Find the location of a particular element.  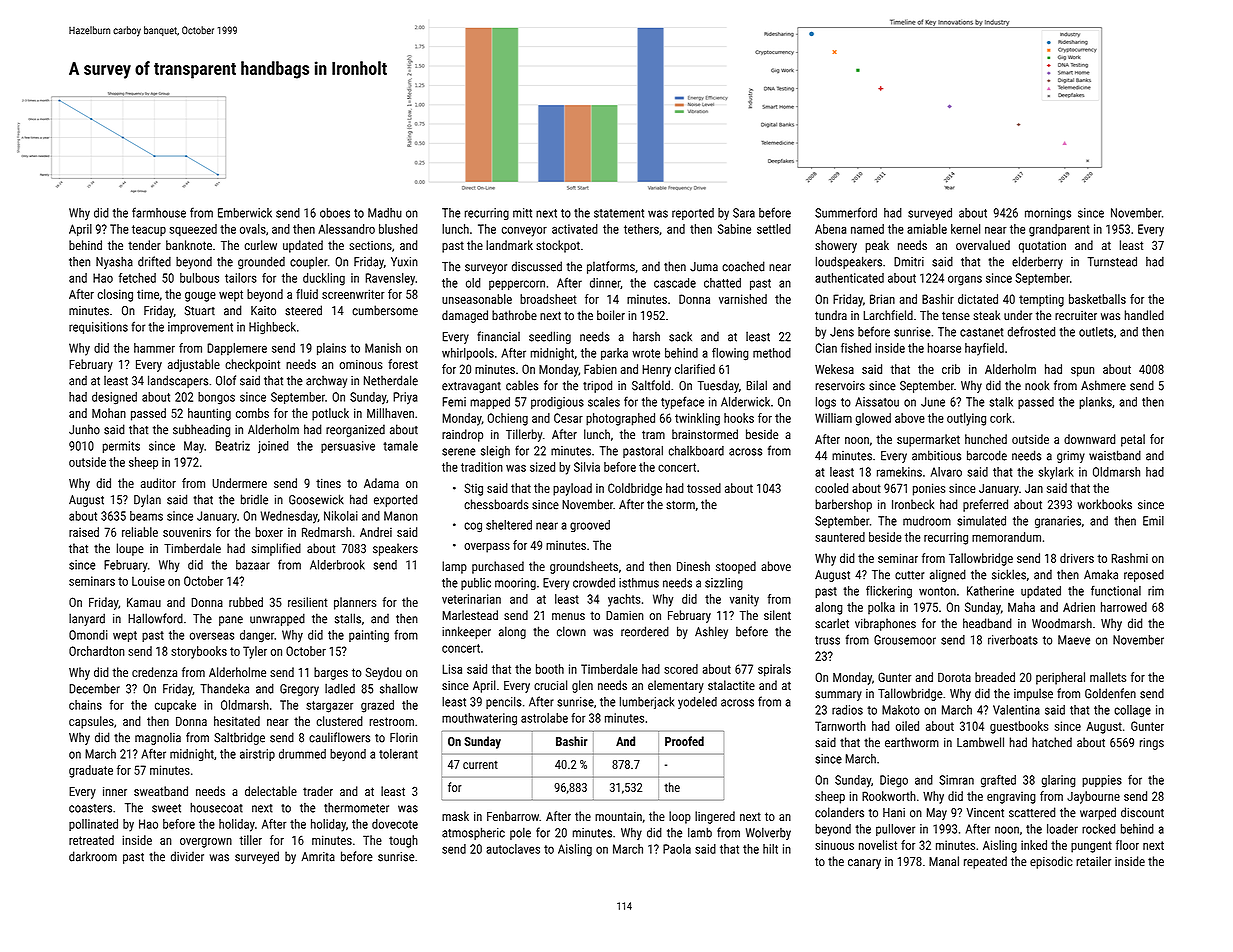

bulbous is located at coordinates (199, 278).
